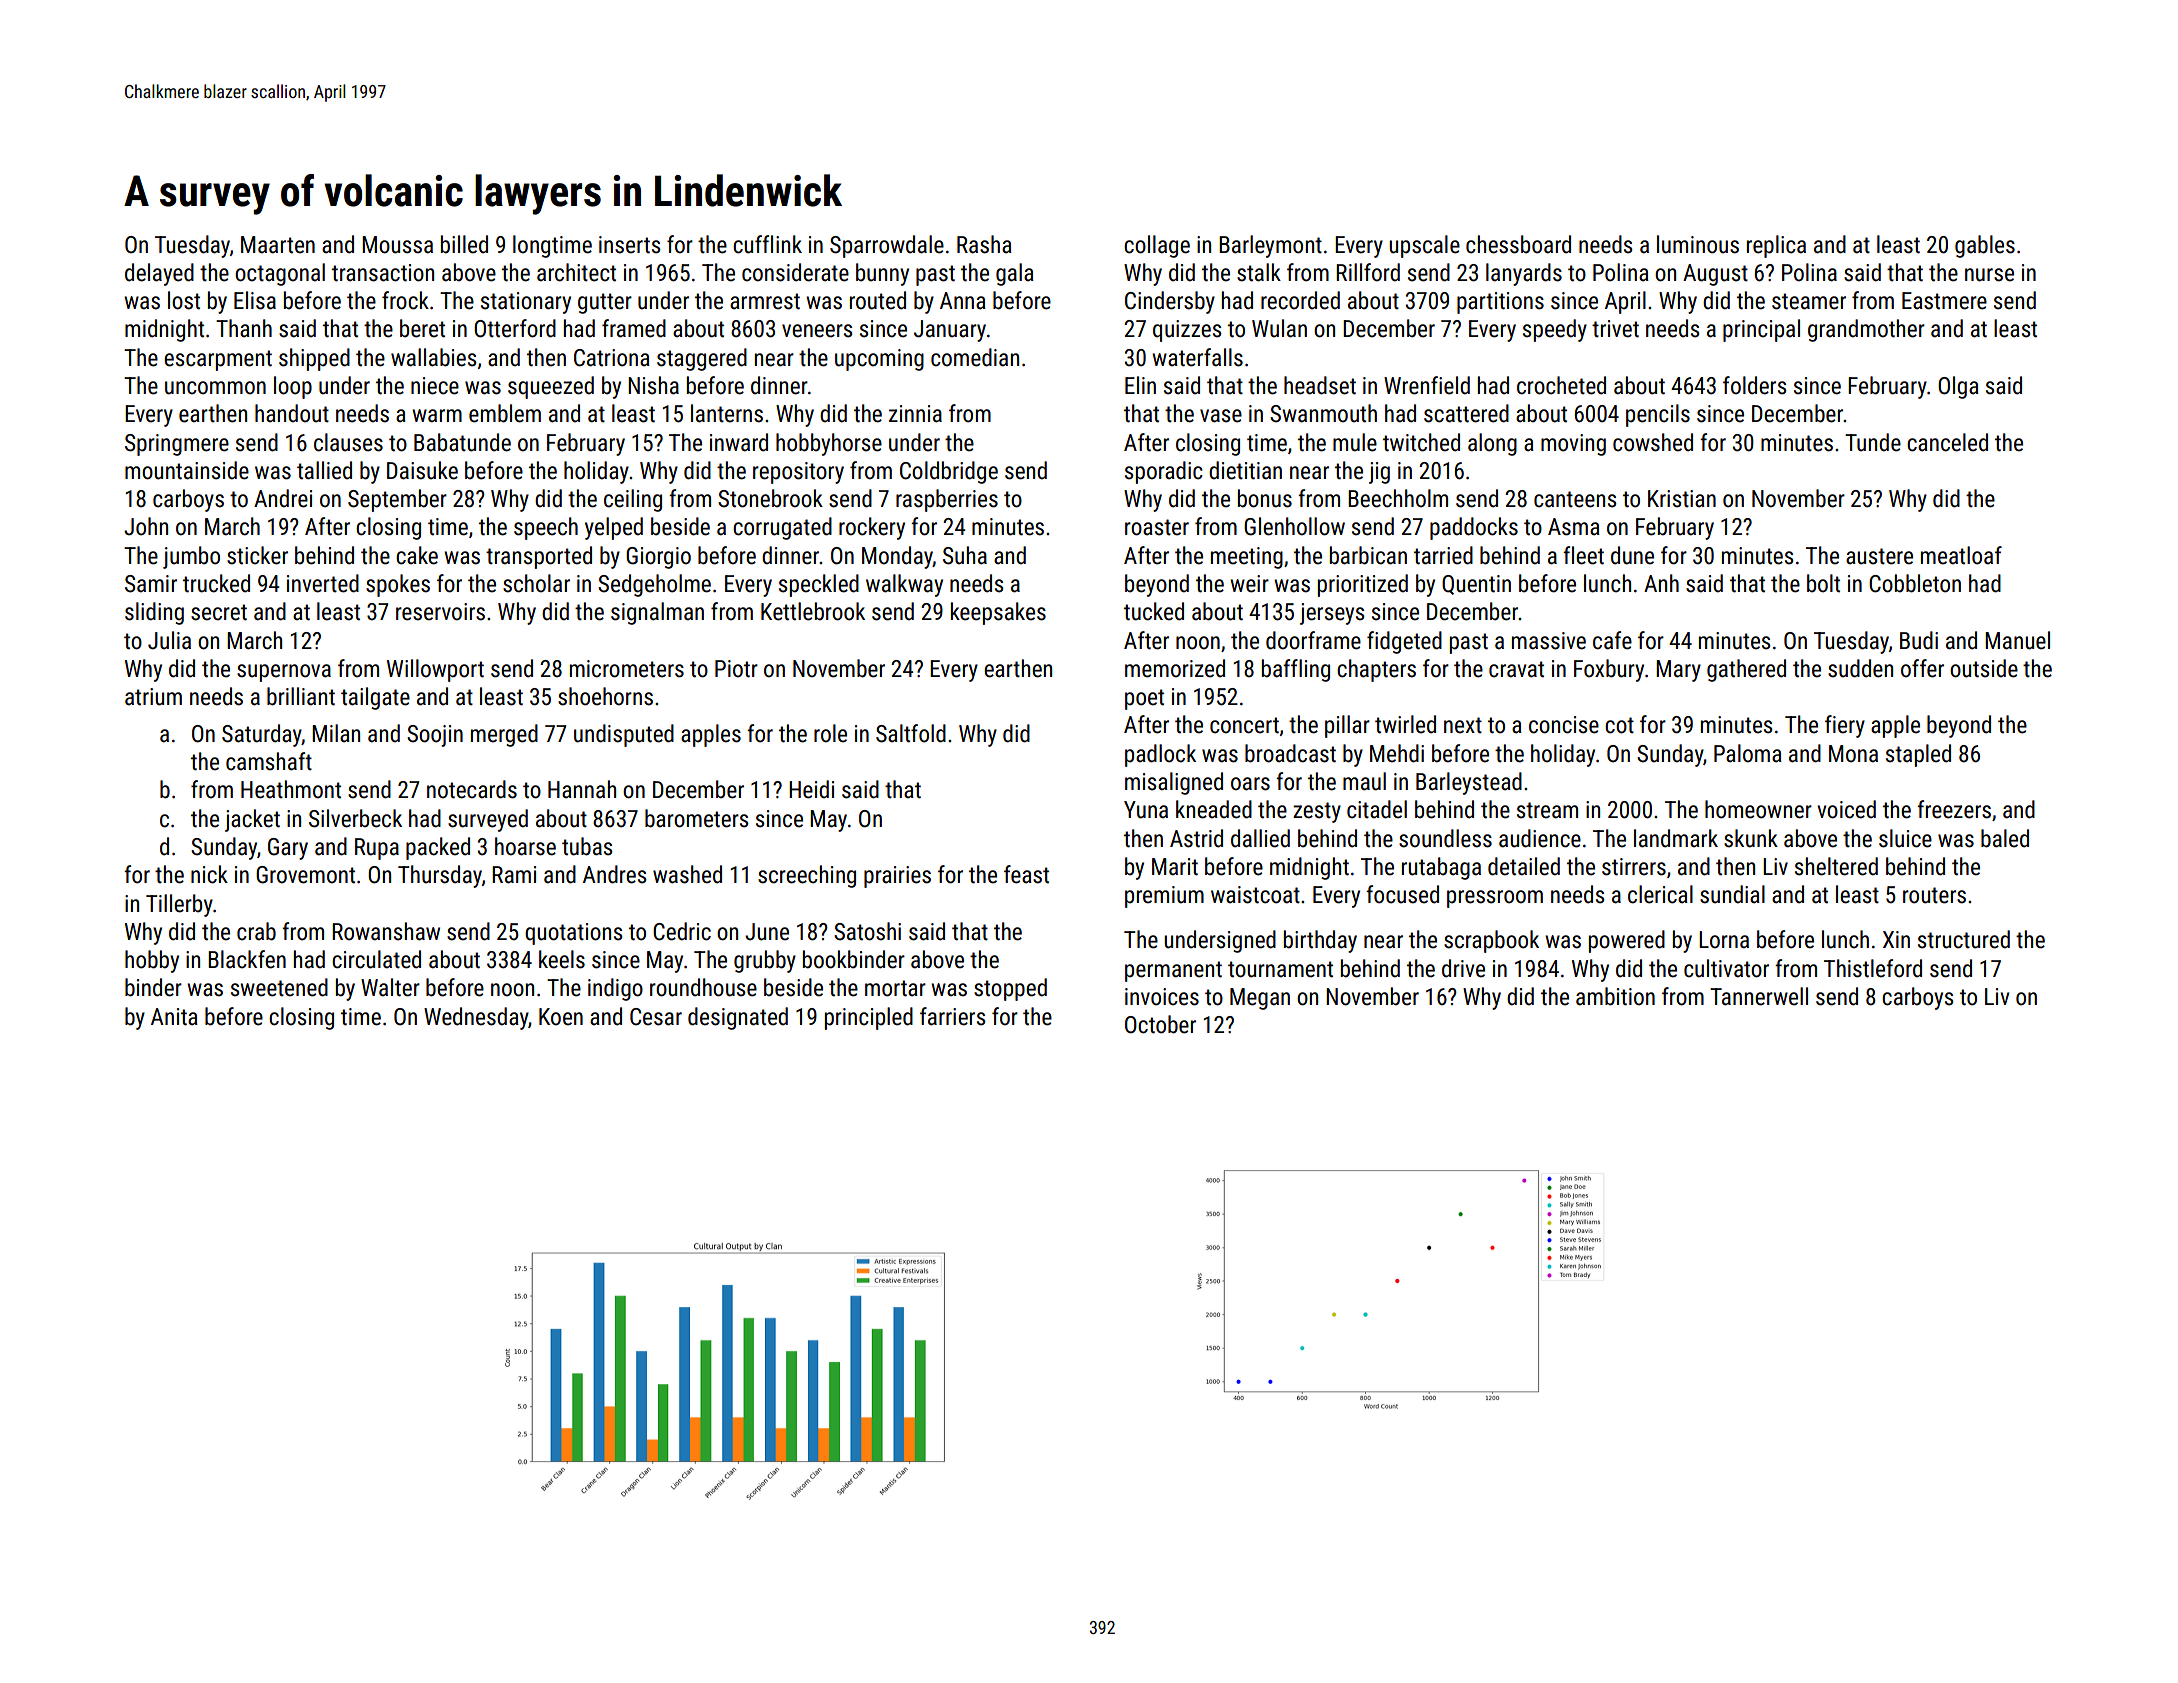 The image size is (2178, 1683). Describe the element at coordinates (435, 386) in the screenshot. I see `niece` at that location.
